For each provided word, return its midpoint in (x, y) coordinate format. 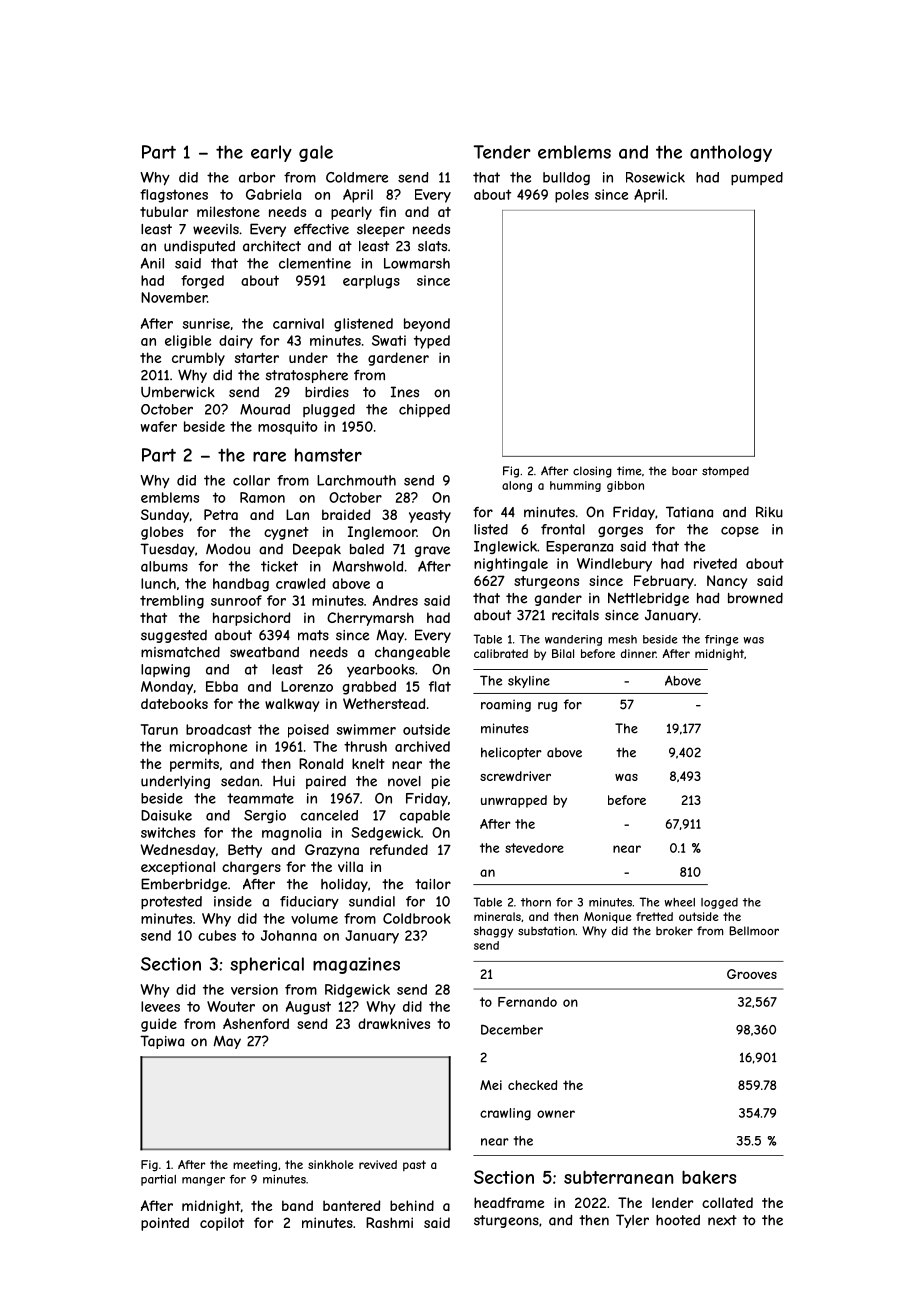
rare (269, 457)
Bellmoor (754, 931)
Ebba (222, 686)
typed (432, 342)
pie (441, 782)
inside (233, 901)
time (629, 471)
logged (719, 903)
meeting (255, 1165)
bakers (709, 1177)
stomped (725, 472)
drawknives (394, 1023)
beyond (427, 325)
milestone (228, 211)
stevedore (534, 848)
